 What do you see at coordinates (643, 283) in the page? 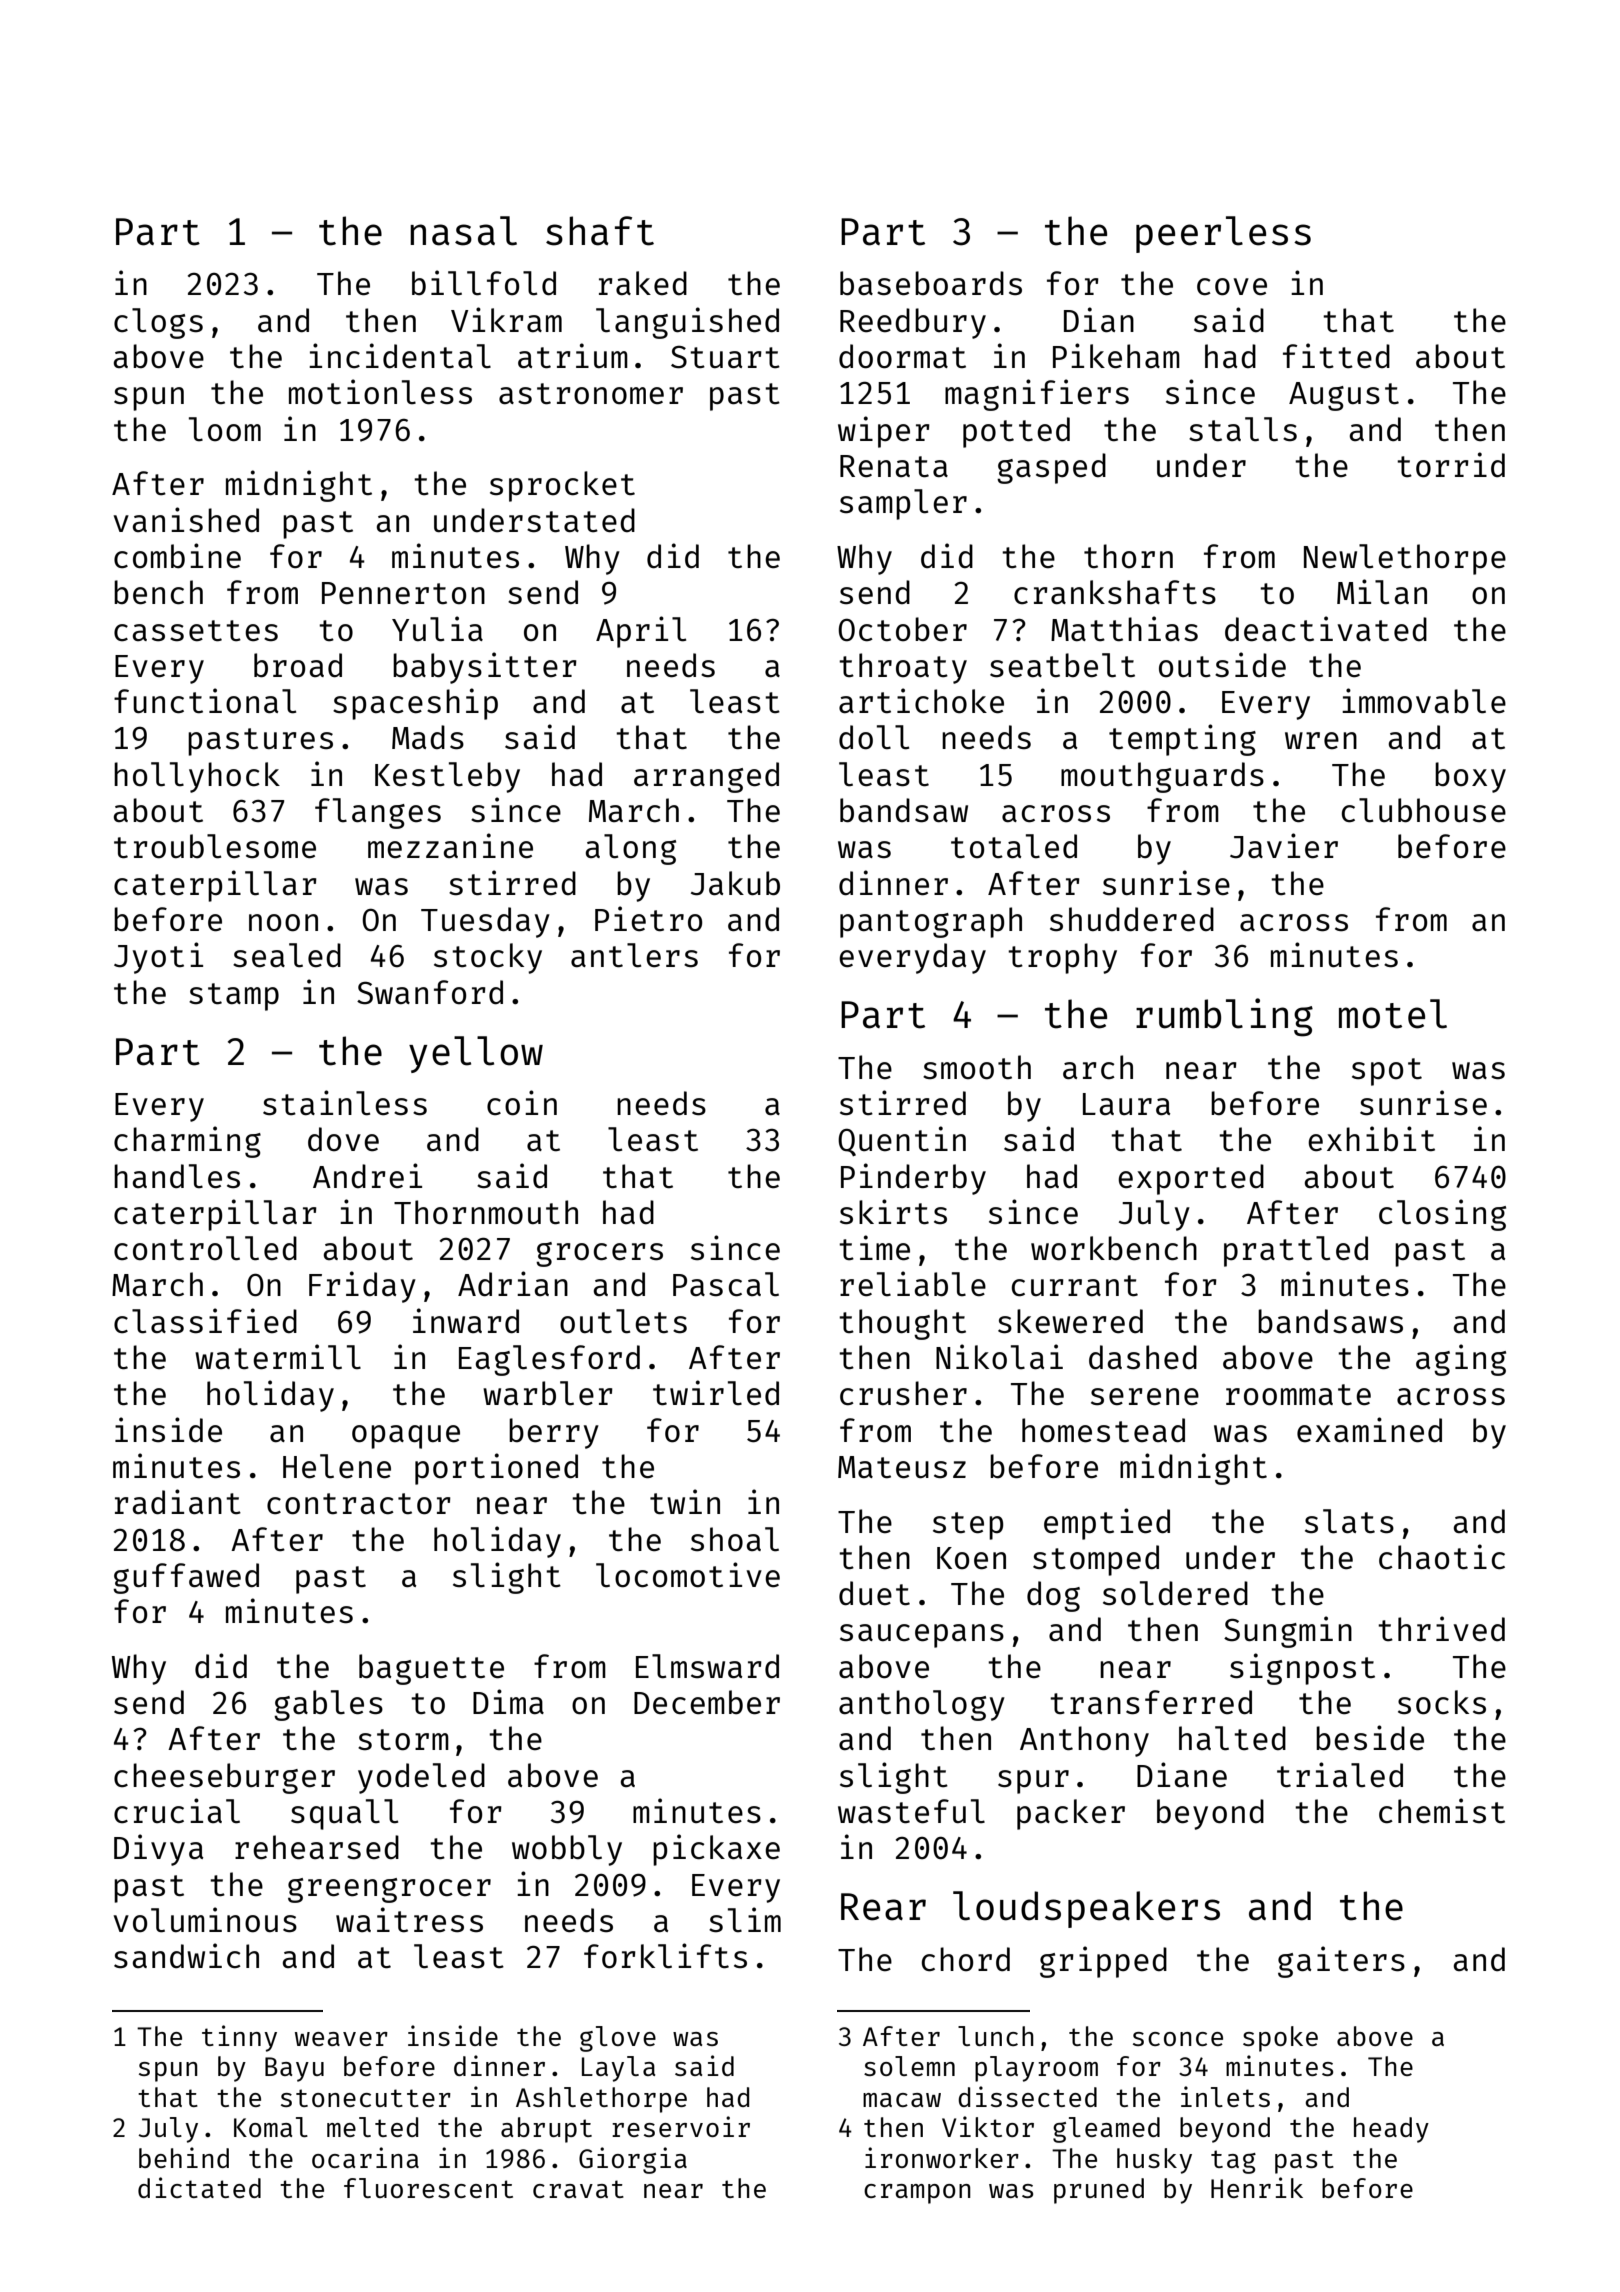
I see `raked` at bounding box center [643, 283].
